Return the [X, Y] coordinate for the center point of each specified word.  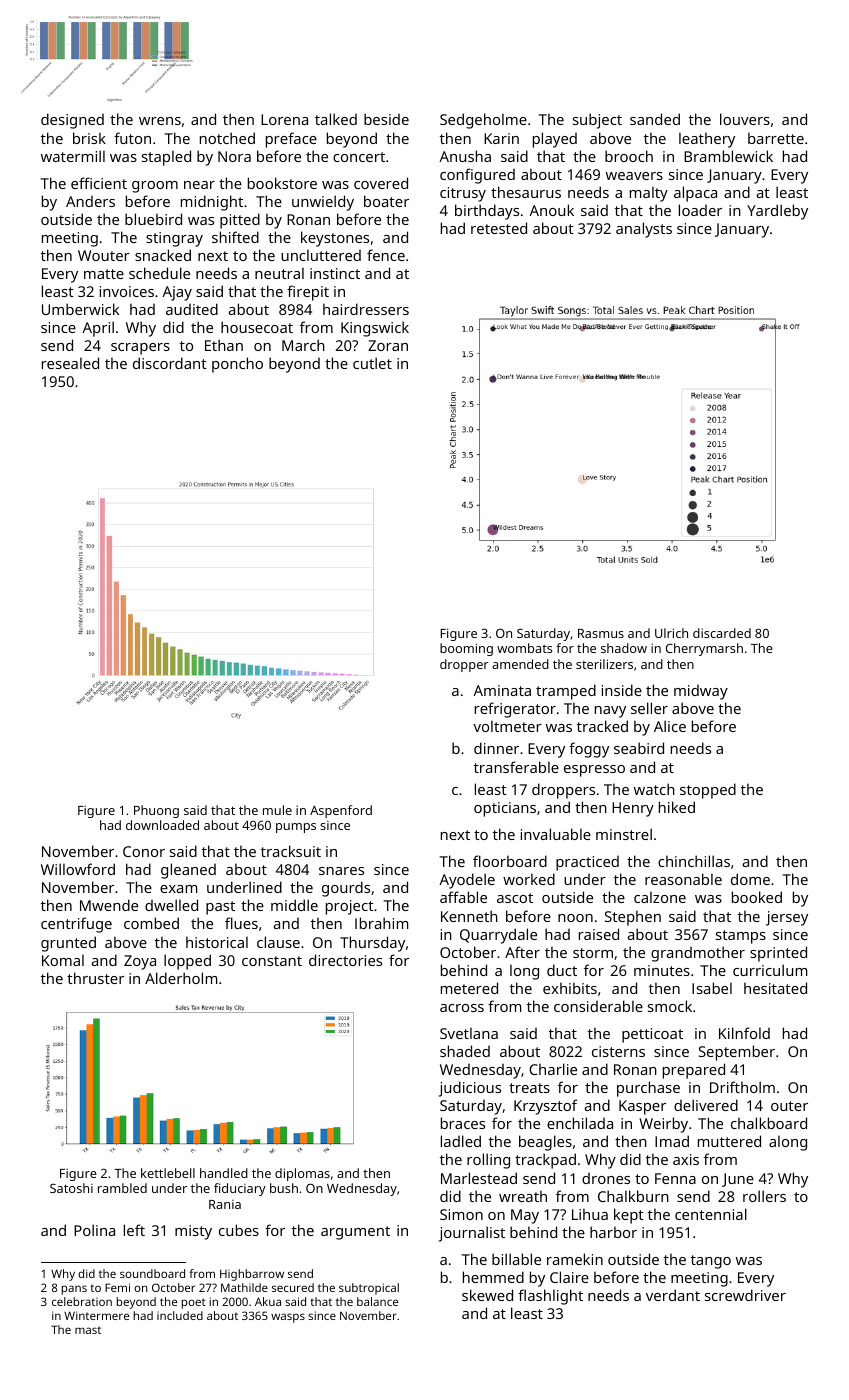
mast [88, 1330]
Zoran [388, 345]
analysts [644, 230]
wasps [288, 1318]
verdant [673, 1295]
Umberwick [80, 309]
